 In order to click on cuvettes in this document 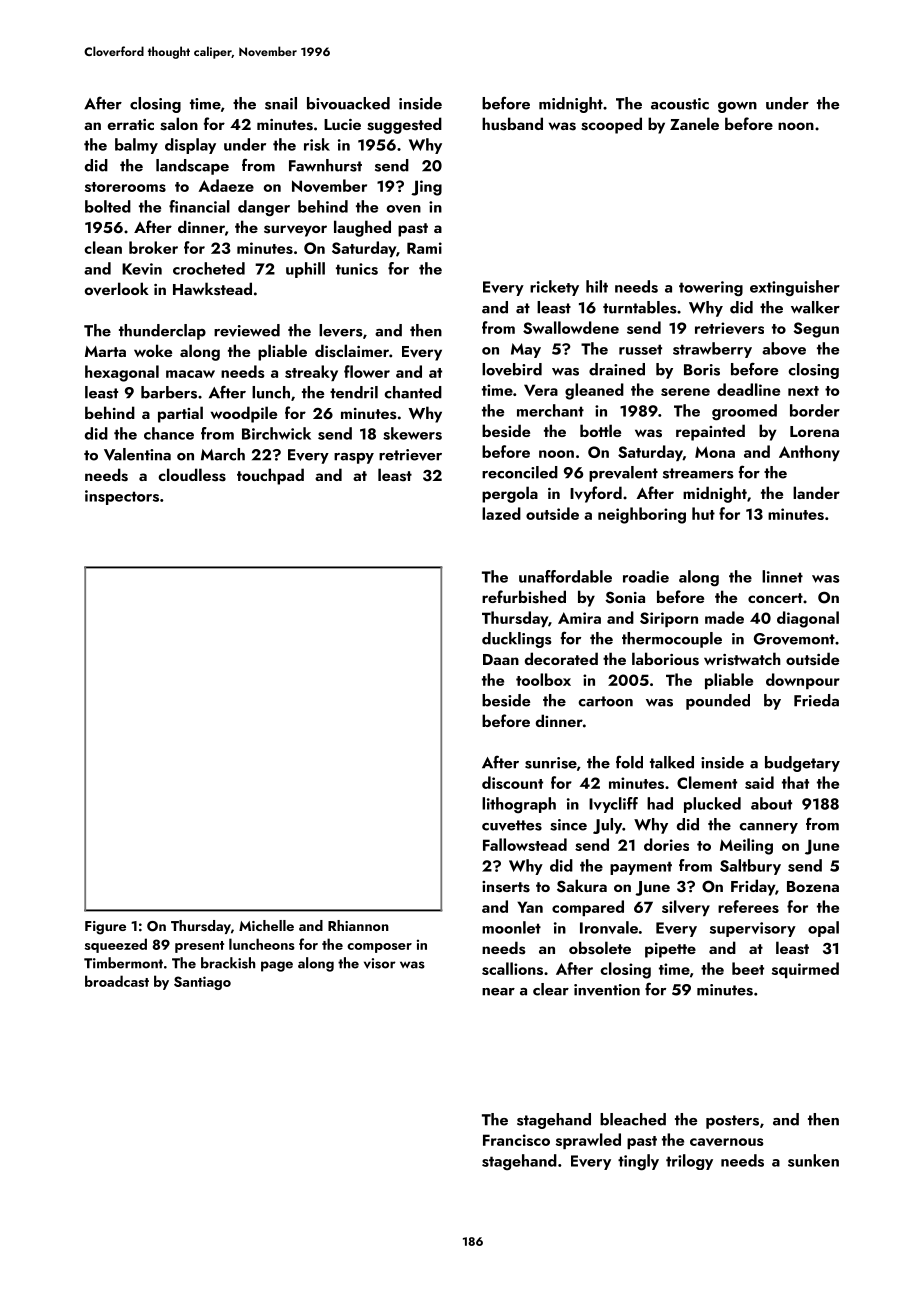, I will do `click(512, 825)`.
